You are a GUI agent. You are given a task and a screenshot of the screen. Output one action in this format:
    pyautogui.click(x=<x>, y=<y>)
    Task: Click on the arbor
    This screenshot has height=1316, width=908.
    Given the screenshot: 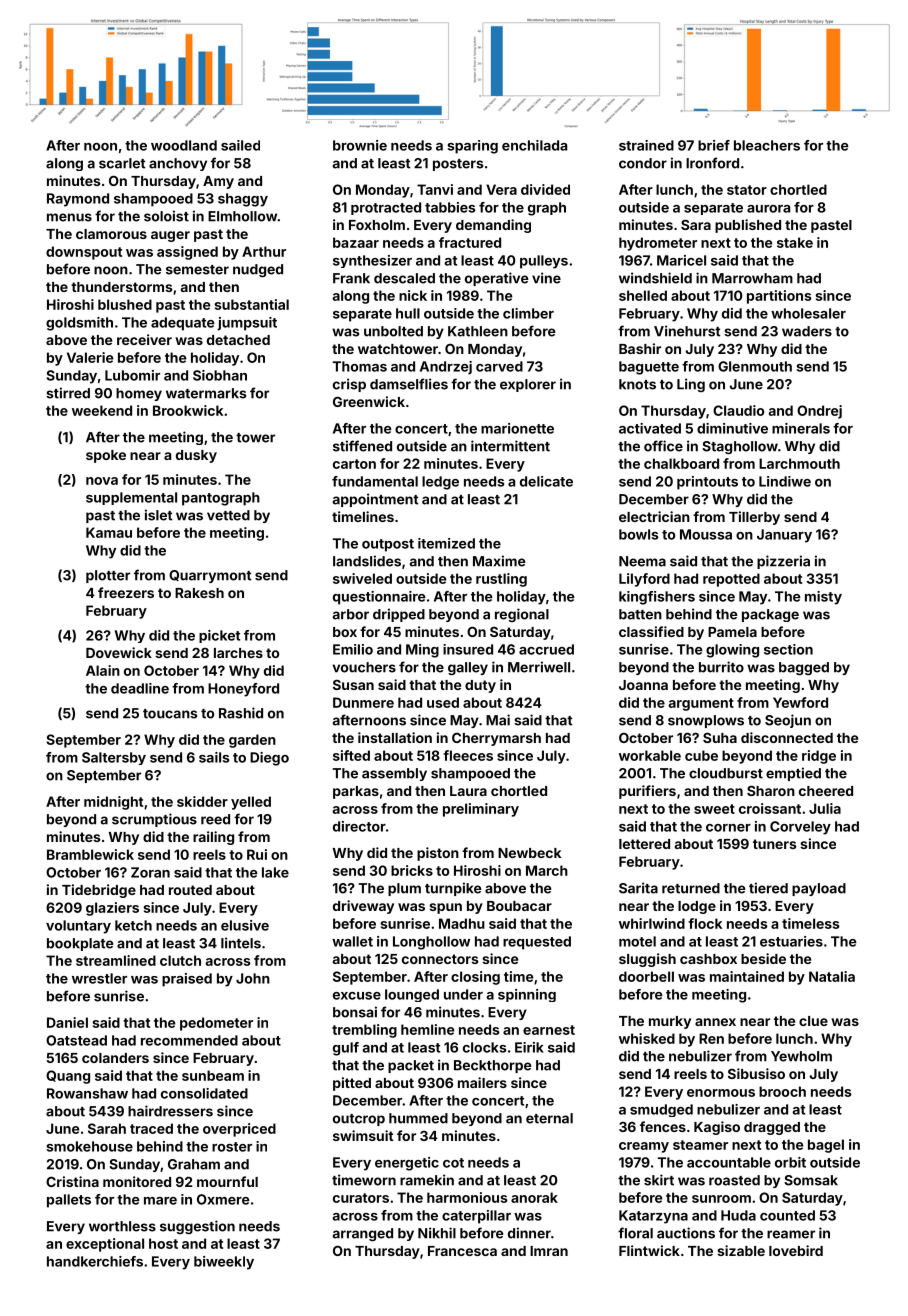 What is the action you would take?
    pyautogui.click(x=351, y=614)
